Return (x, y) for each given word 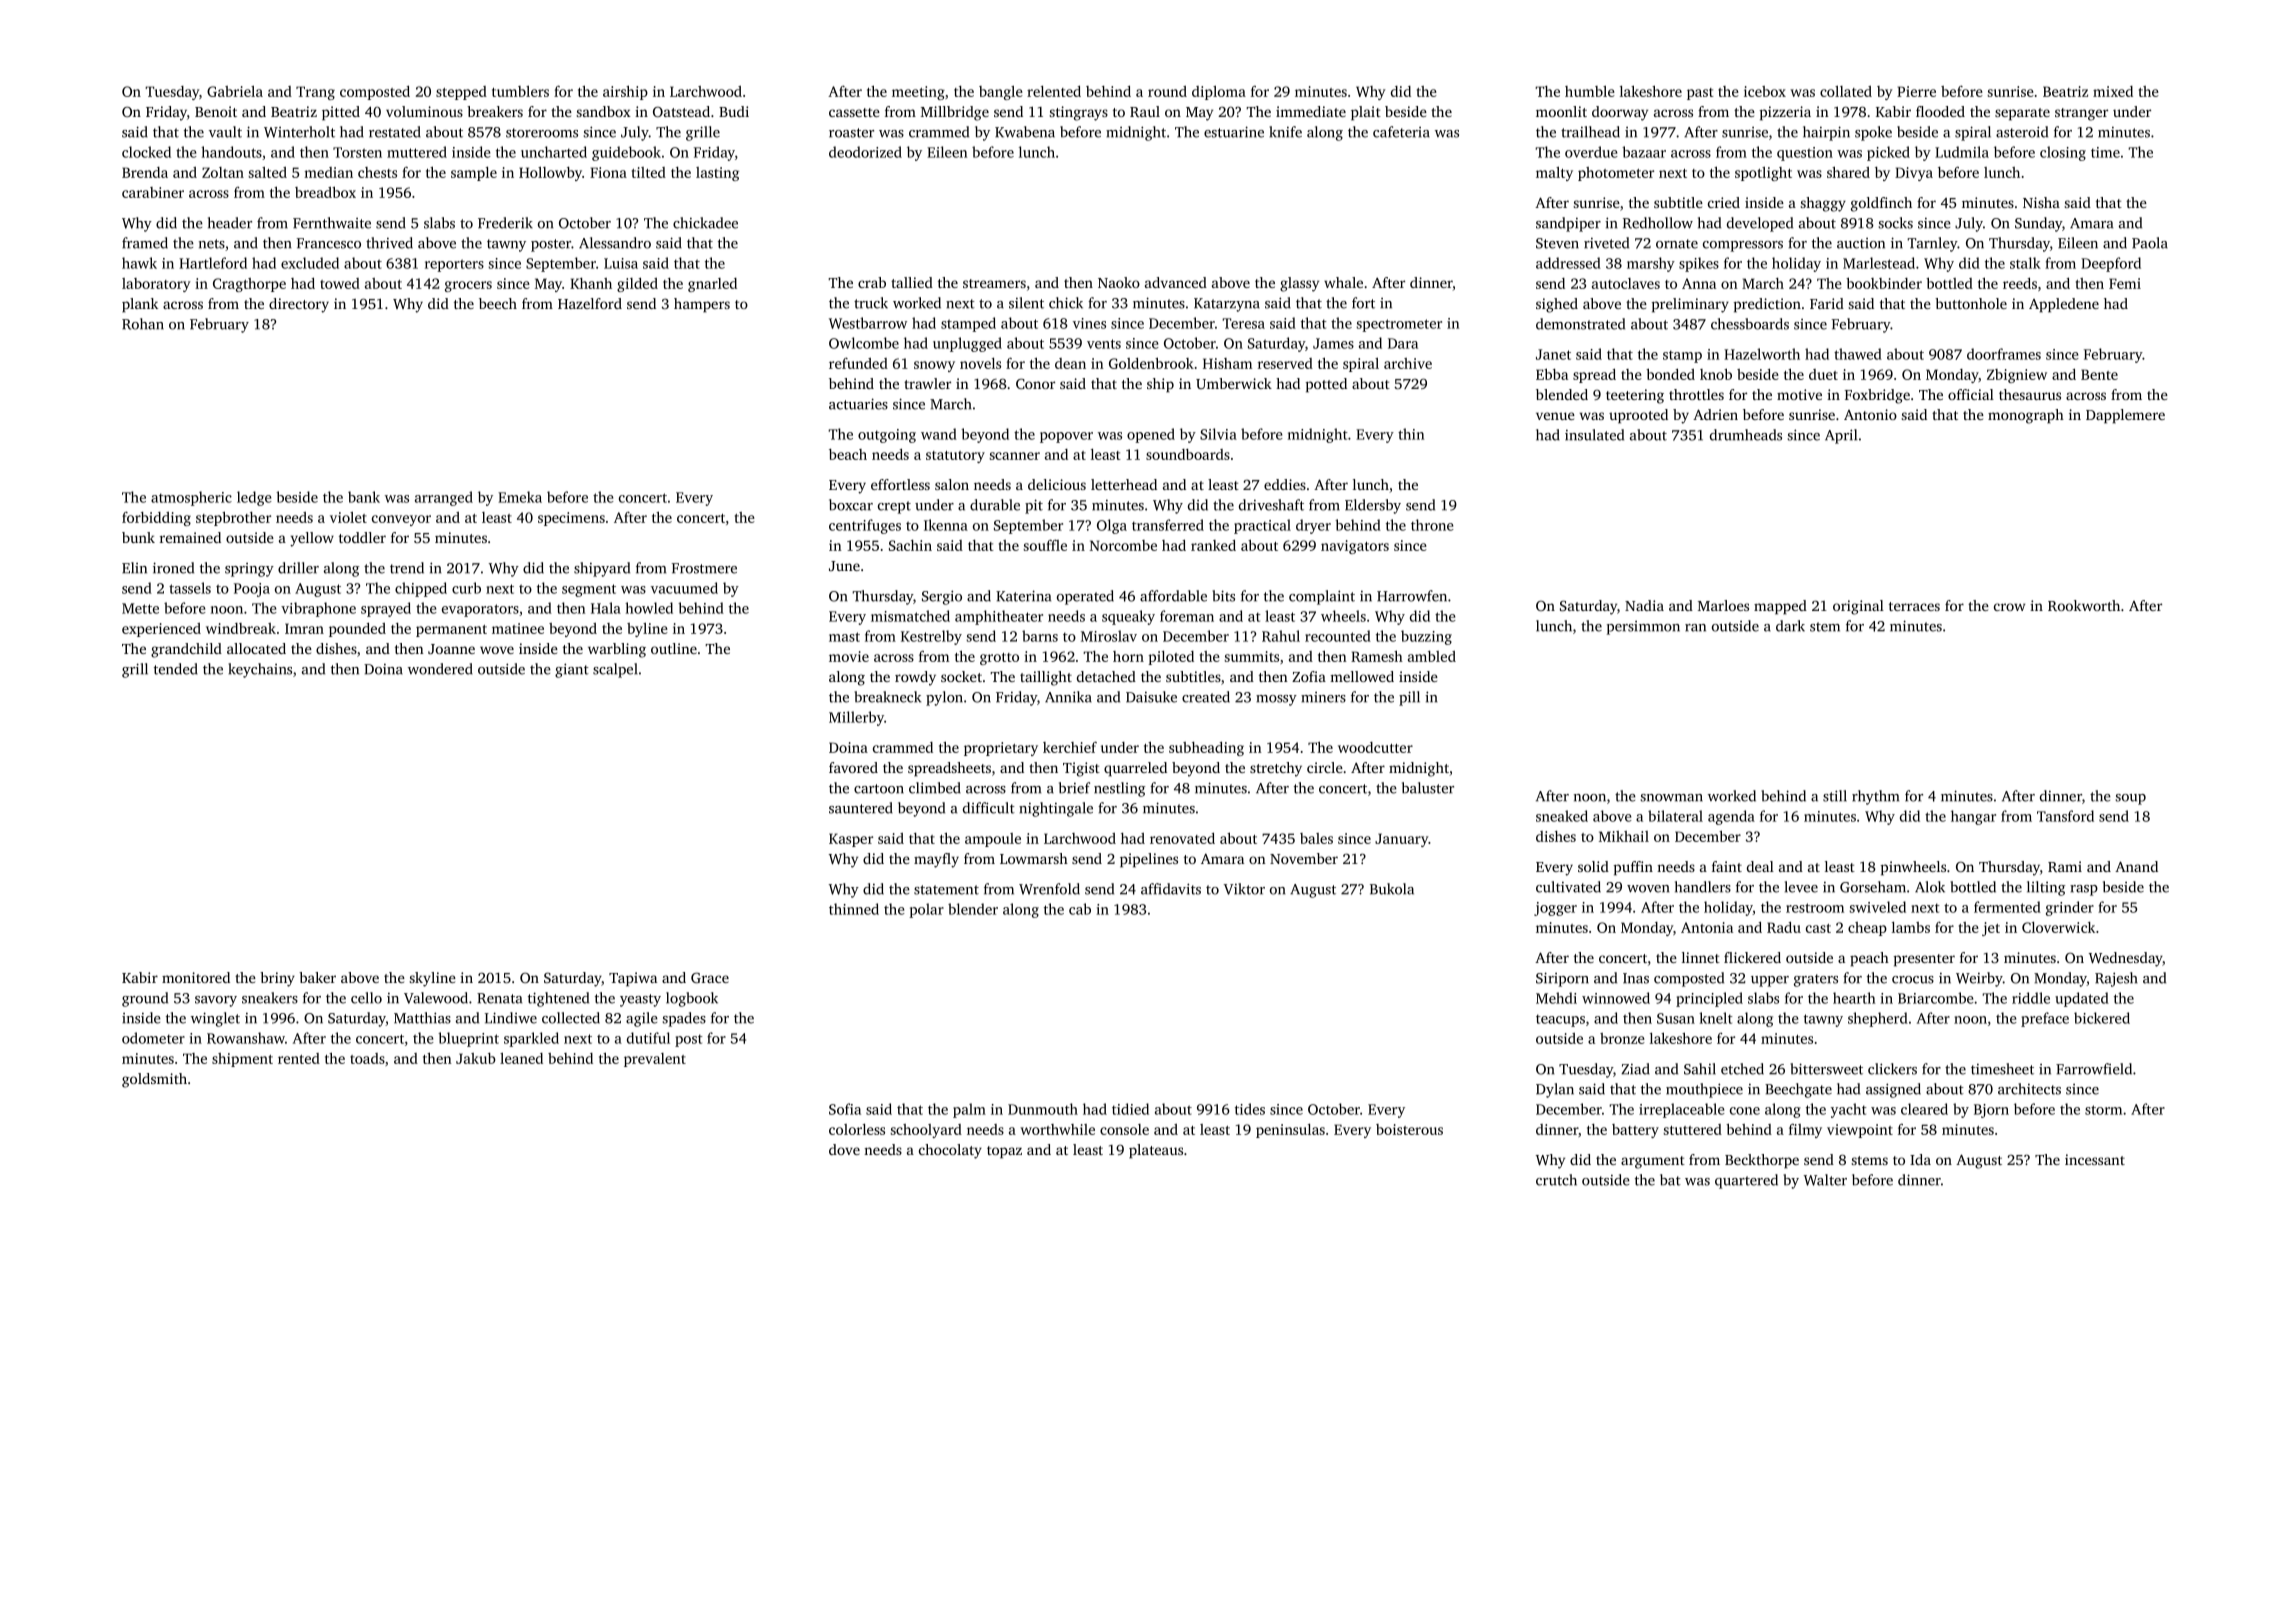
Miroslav (1109, 636)
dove (844, 1149)
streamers (994, 283)
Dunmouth (1043, 1109)
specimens (571, 519)
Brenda (145, 172)
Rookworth (2084, 605)
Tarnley (1932, 244)
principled (1709, 999)
